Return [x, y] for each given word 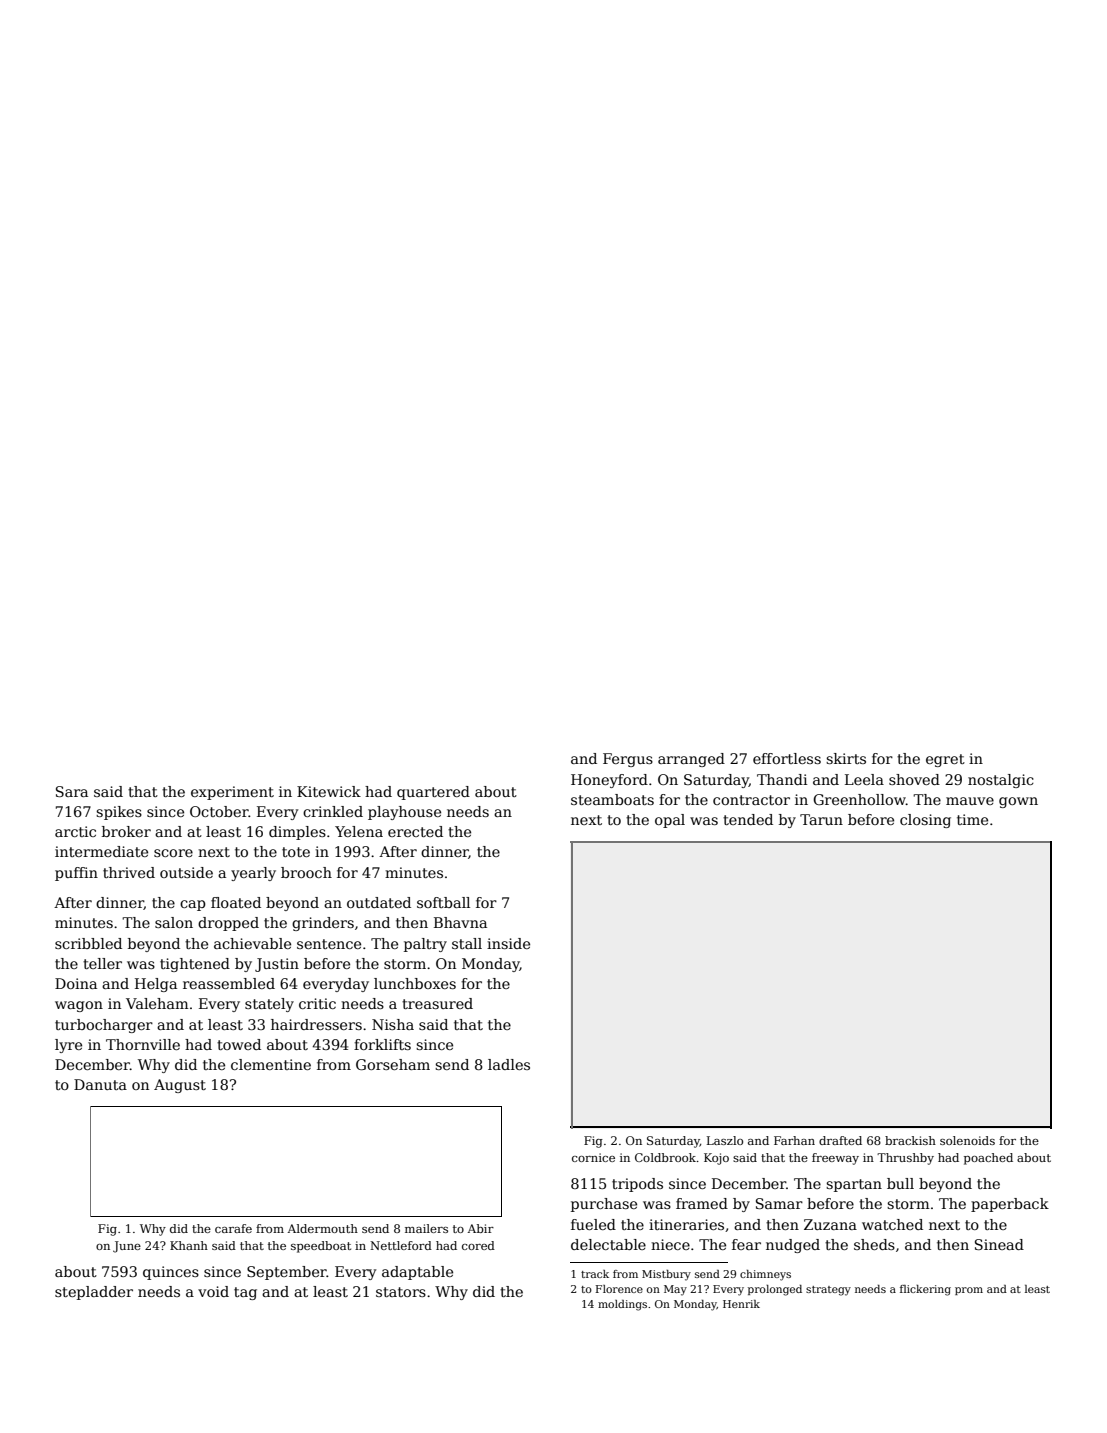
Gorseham [393, 1064]
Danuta [100, 1084]
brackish [910, 1140]
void [213, 1291]
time [972, 819]
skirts [846, 758]
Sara [72, 791]
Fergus [628, 760]
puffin [76, 874]
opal [670, 821]
